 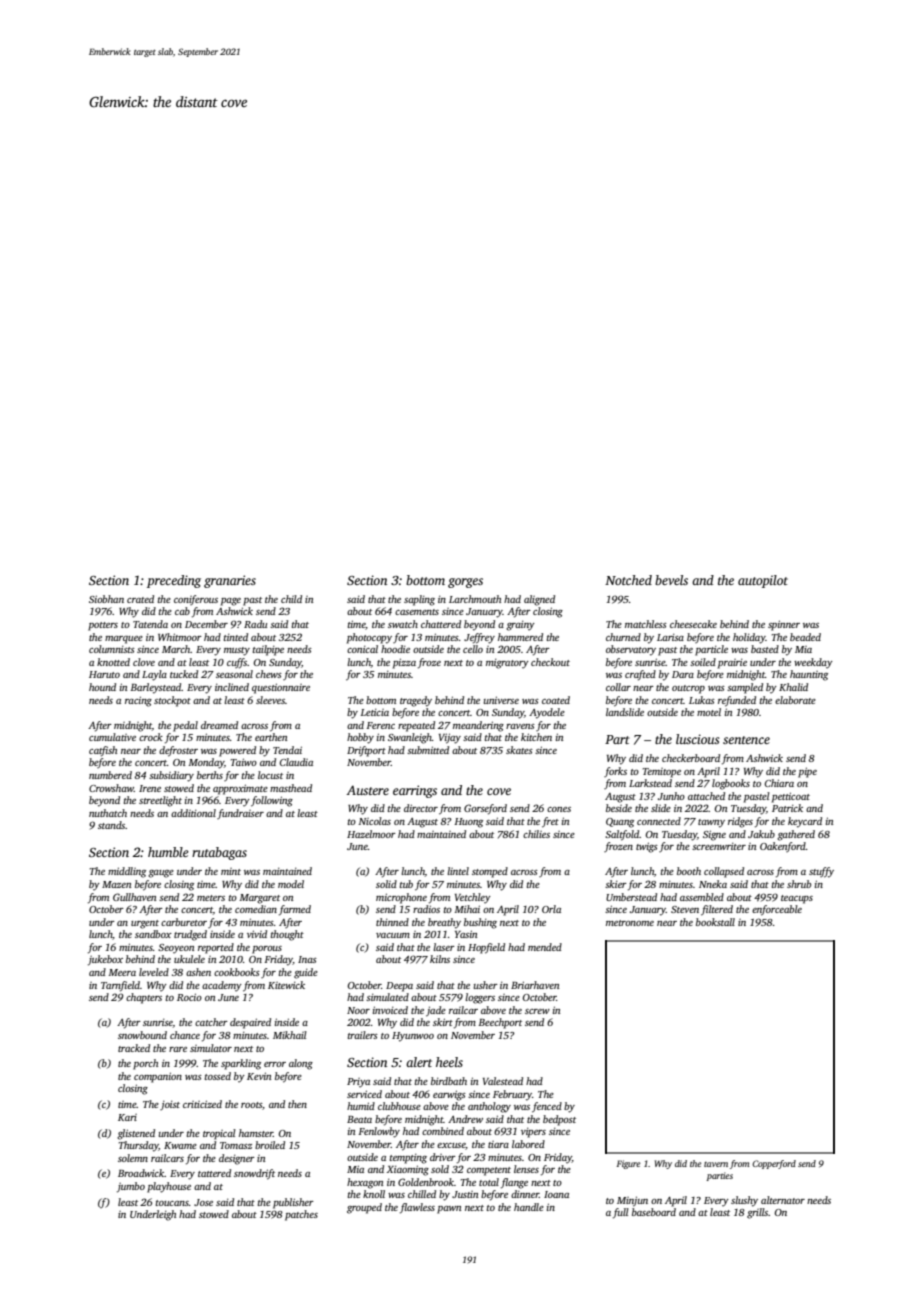 I want to click on Inas, so click(x=307, y=959).
